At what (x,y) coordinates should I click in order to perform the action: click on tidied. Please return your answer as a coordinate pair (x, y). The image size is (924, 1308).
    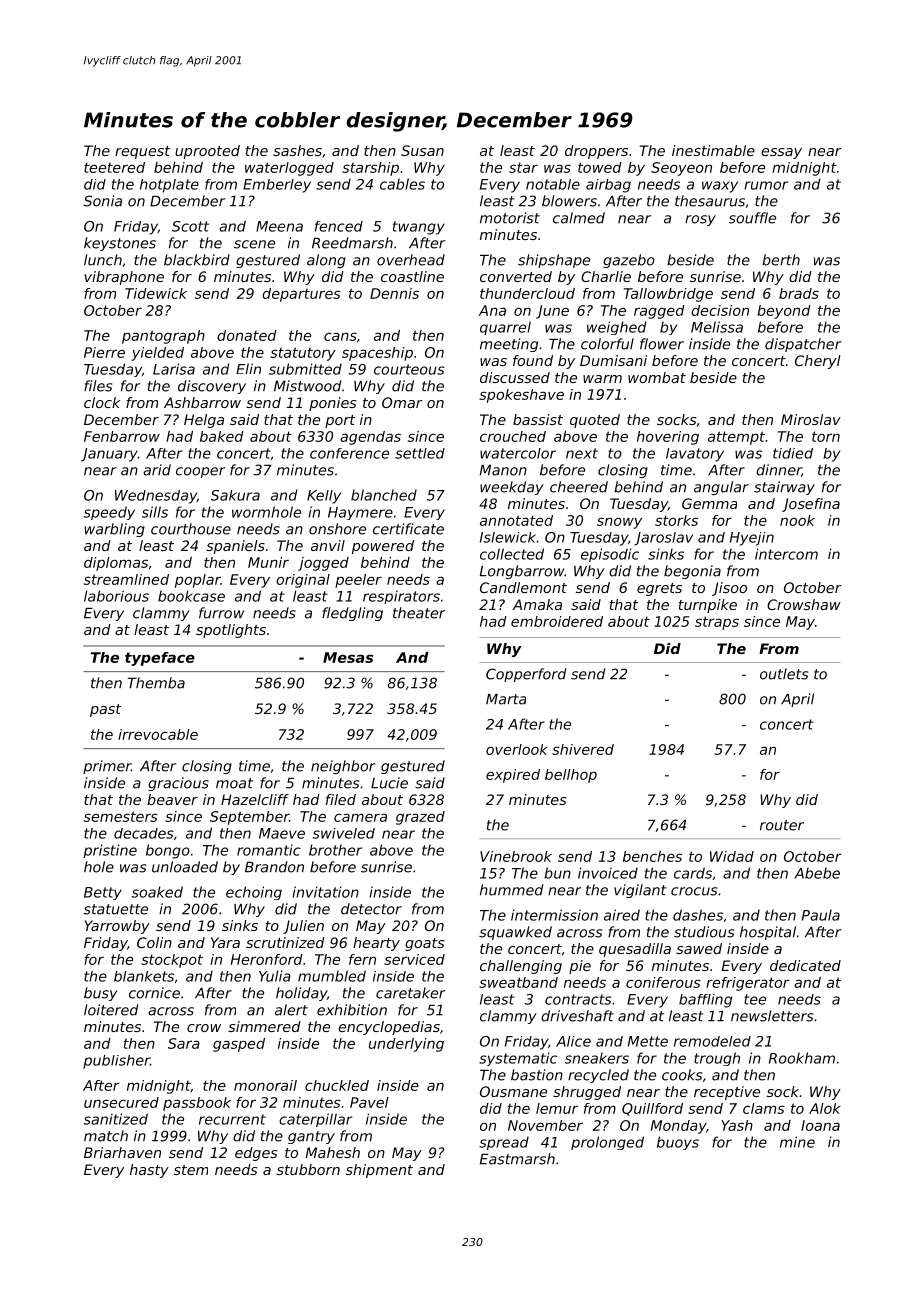
    Looking at the image, I should click on (793, 453).
